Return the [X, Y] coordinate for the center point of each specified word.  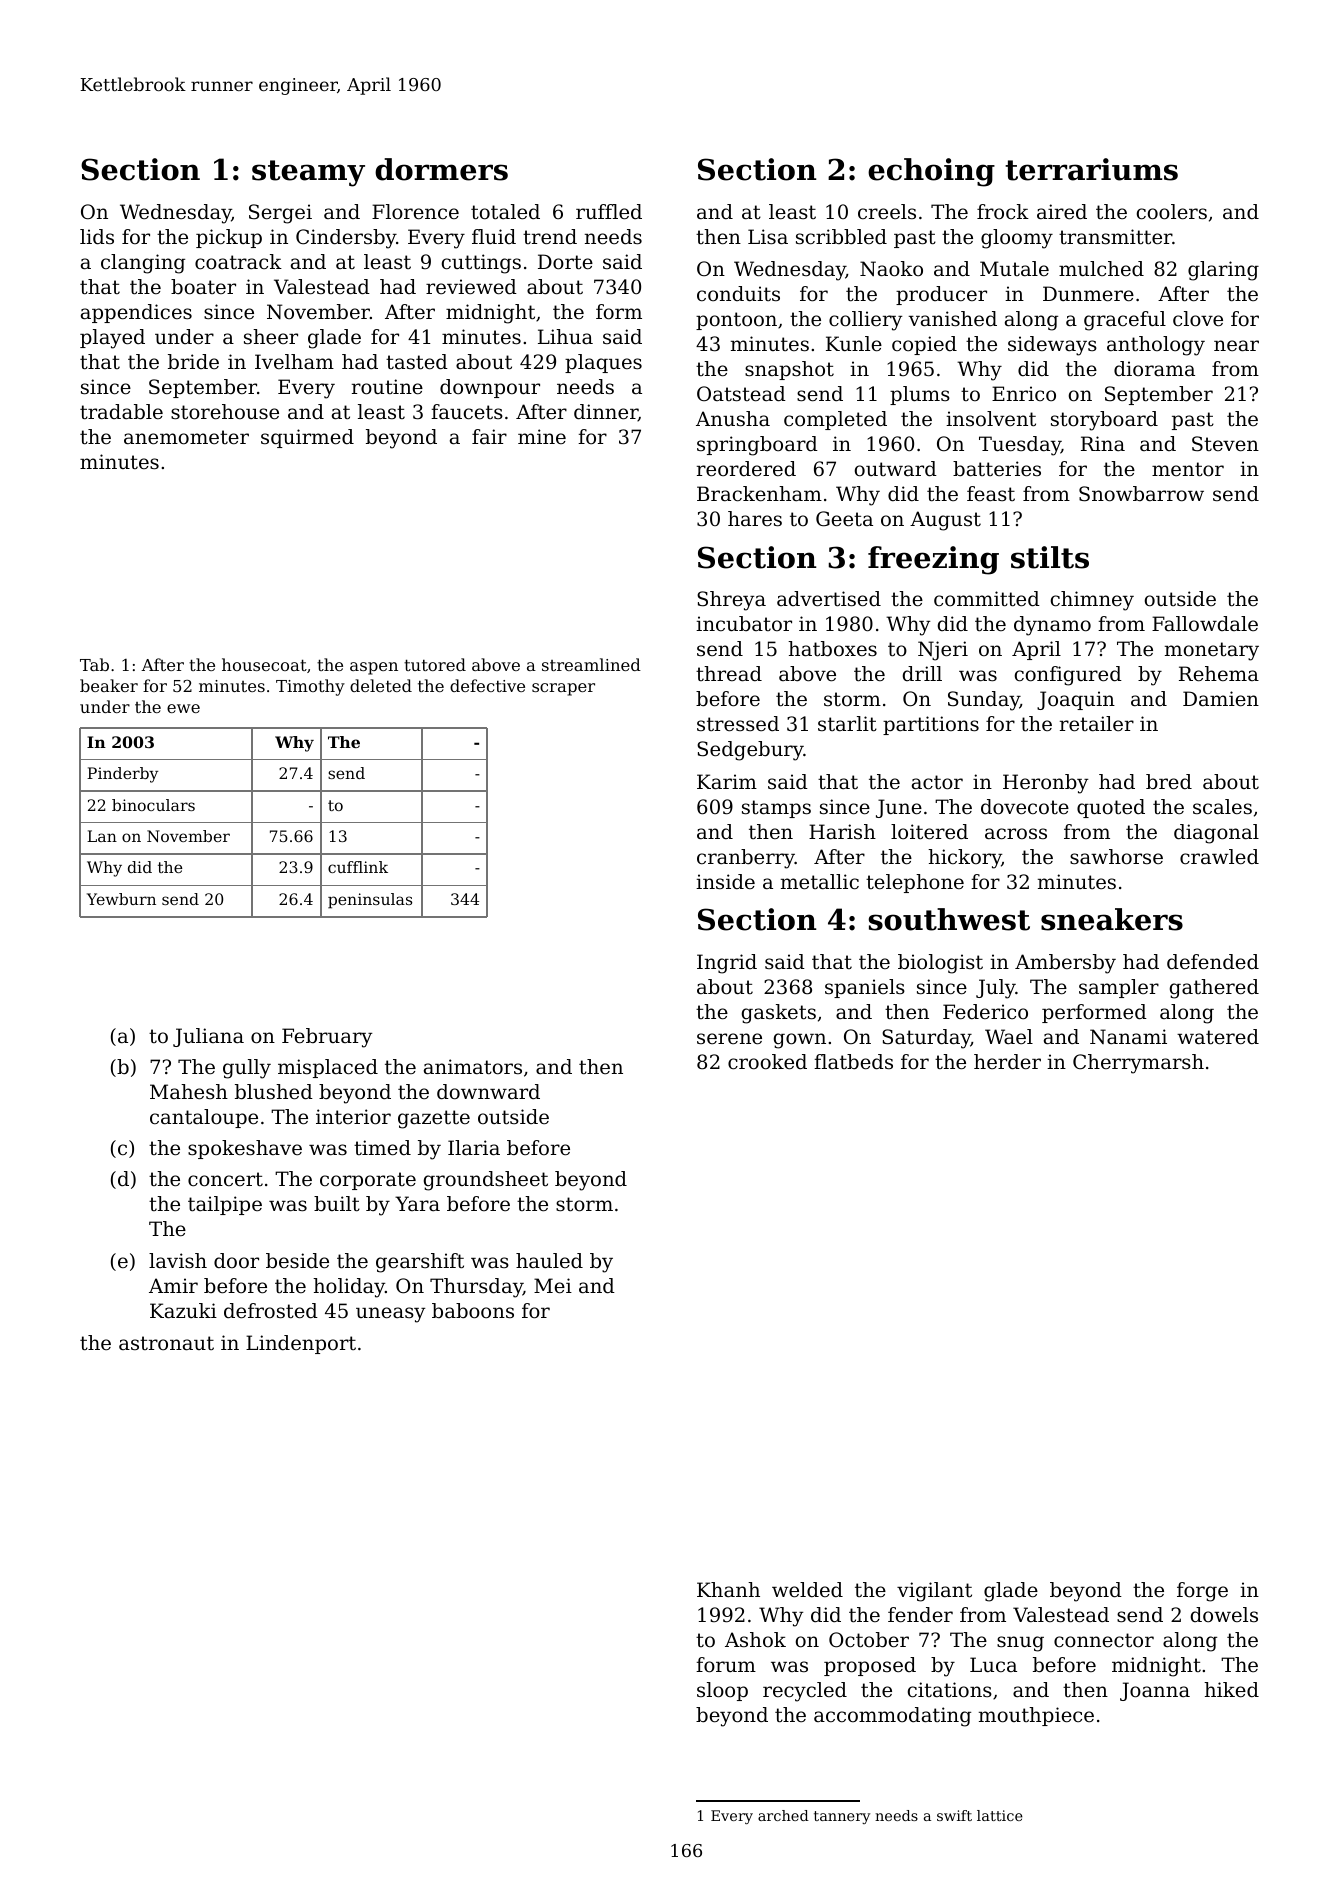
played [112, 339]
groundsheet [486, 1181]
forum [726, 1665]
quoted [1111, 808]
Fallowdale [1205, 624]
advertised [829, 599]
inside [725, 882]
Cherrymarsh [1138, 1064]
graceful [1125, 321]
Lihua [565, 337]
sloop [722, 1691]
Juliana [208, 1037]
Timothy [310, 687]
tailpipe [225, 1205]
